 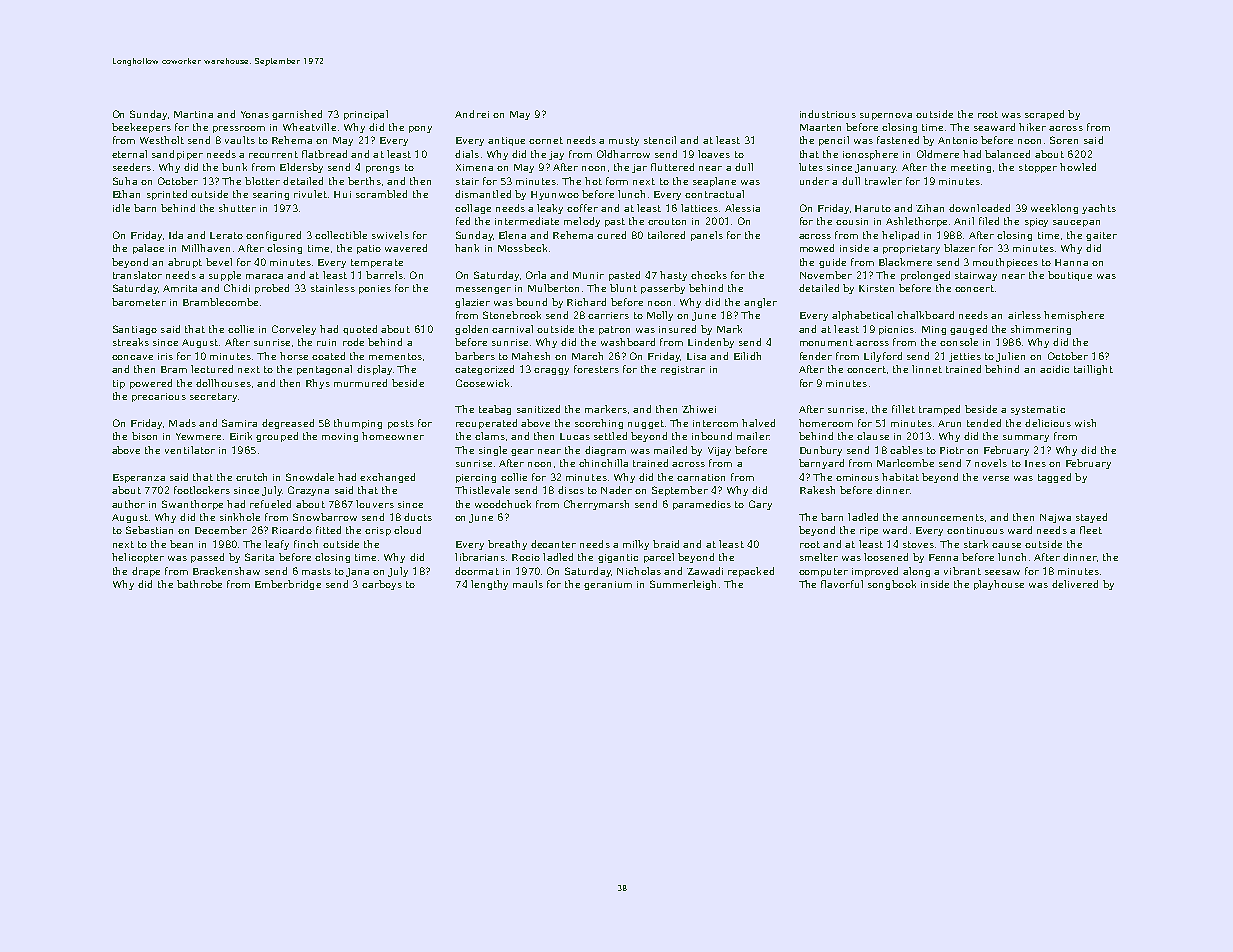 I want to click on Suha, so click(x=125, y=181).
